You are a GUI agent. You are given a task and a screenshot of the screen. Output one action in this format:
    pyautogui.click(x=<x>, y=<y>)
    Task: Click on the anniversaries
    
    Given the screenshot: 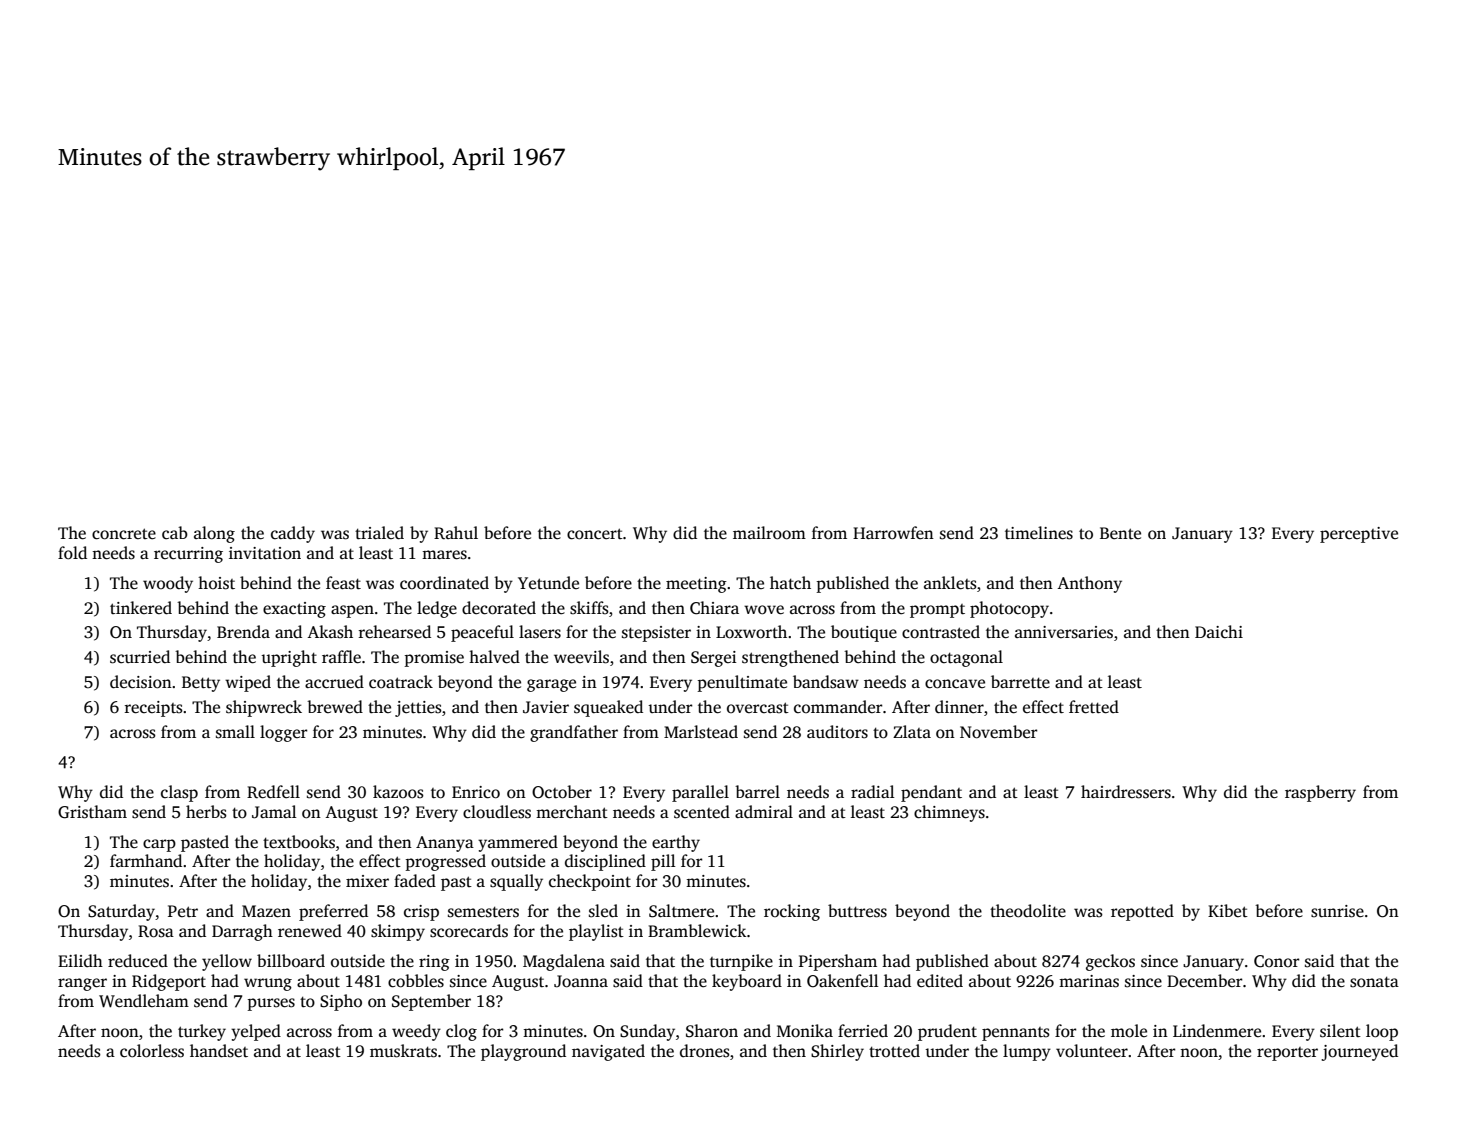 What is the action you would take?
    pyautogui.click(x=1064, y=632)
